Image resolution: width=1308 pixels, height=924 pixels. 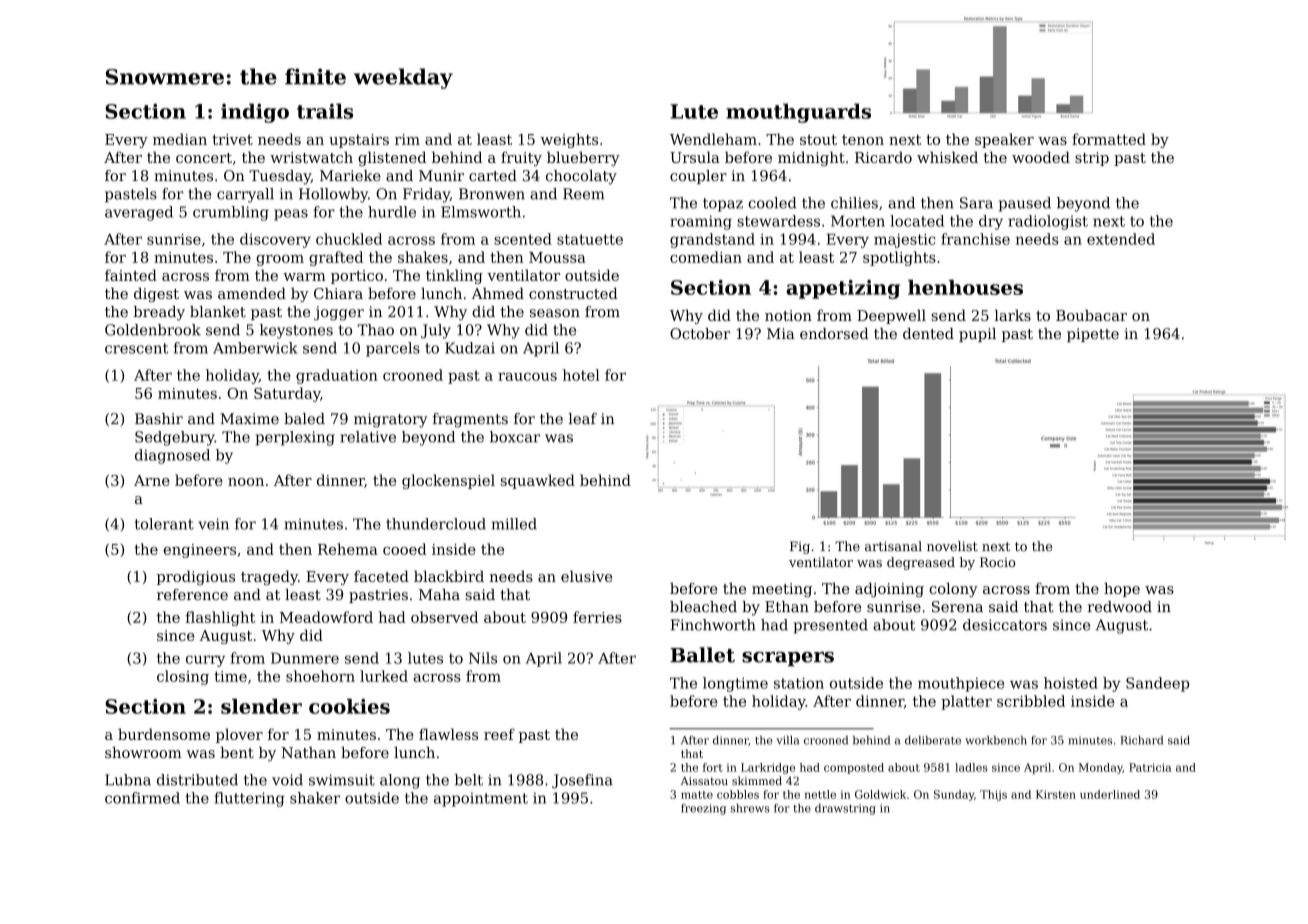 I want to click on radiologist, so click(x=1048, y=222).
